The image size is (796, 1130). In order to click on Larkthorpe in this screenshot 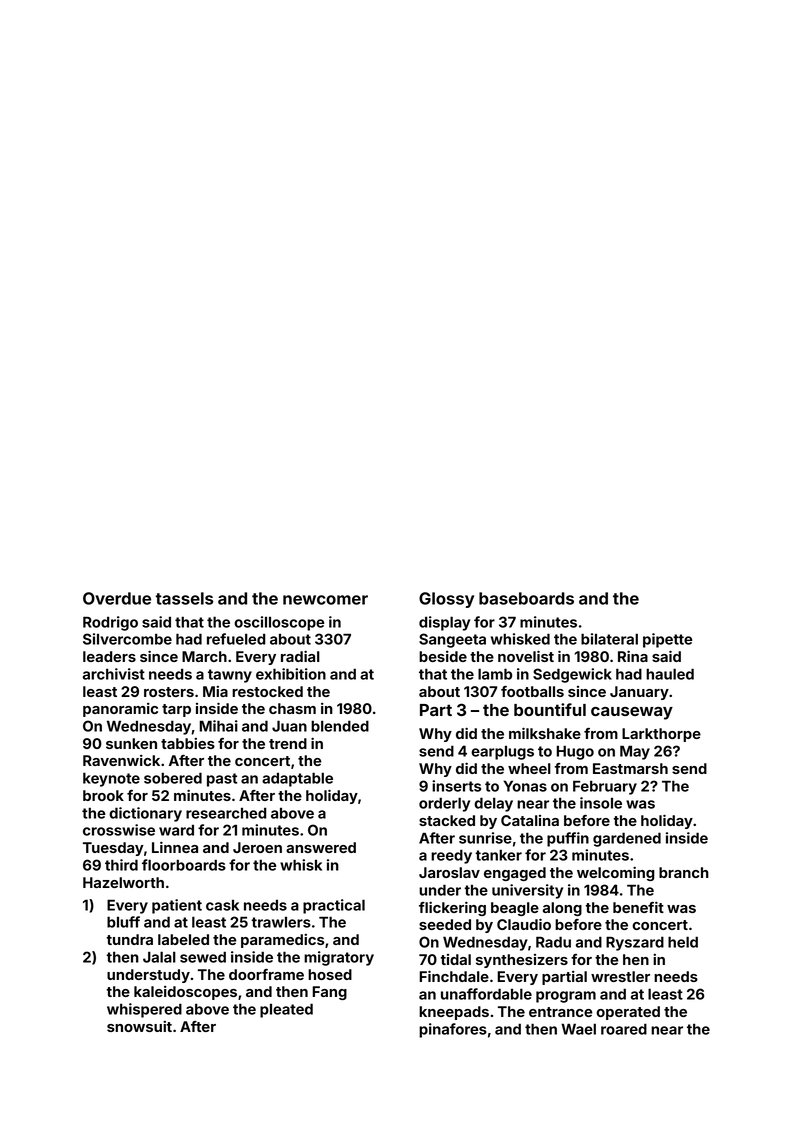, I will do `click(661, 735)`.
